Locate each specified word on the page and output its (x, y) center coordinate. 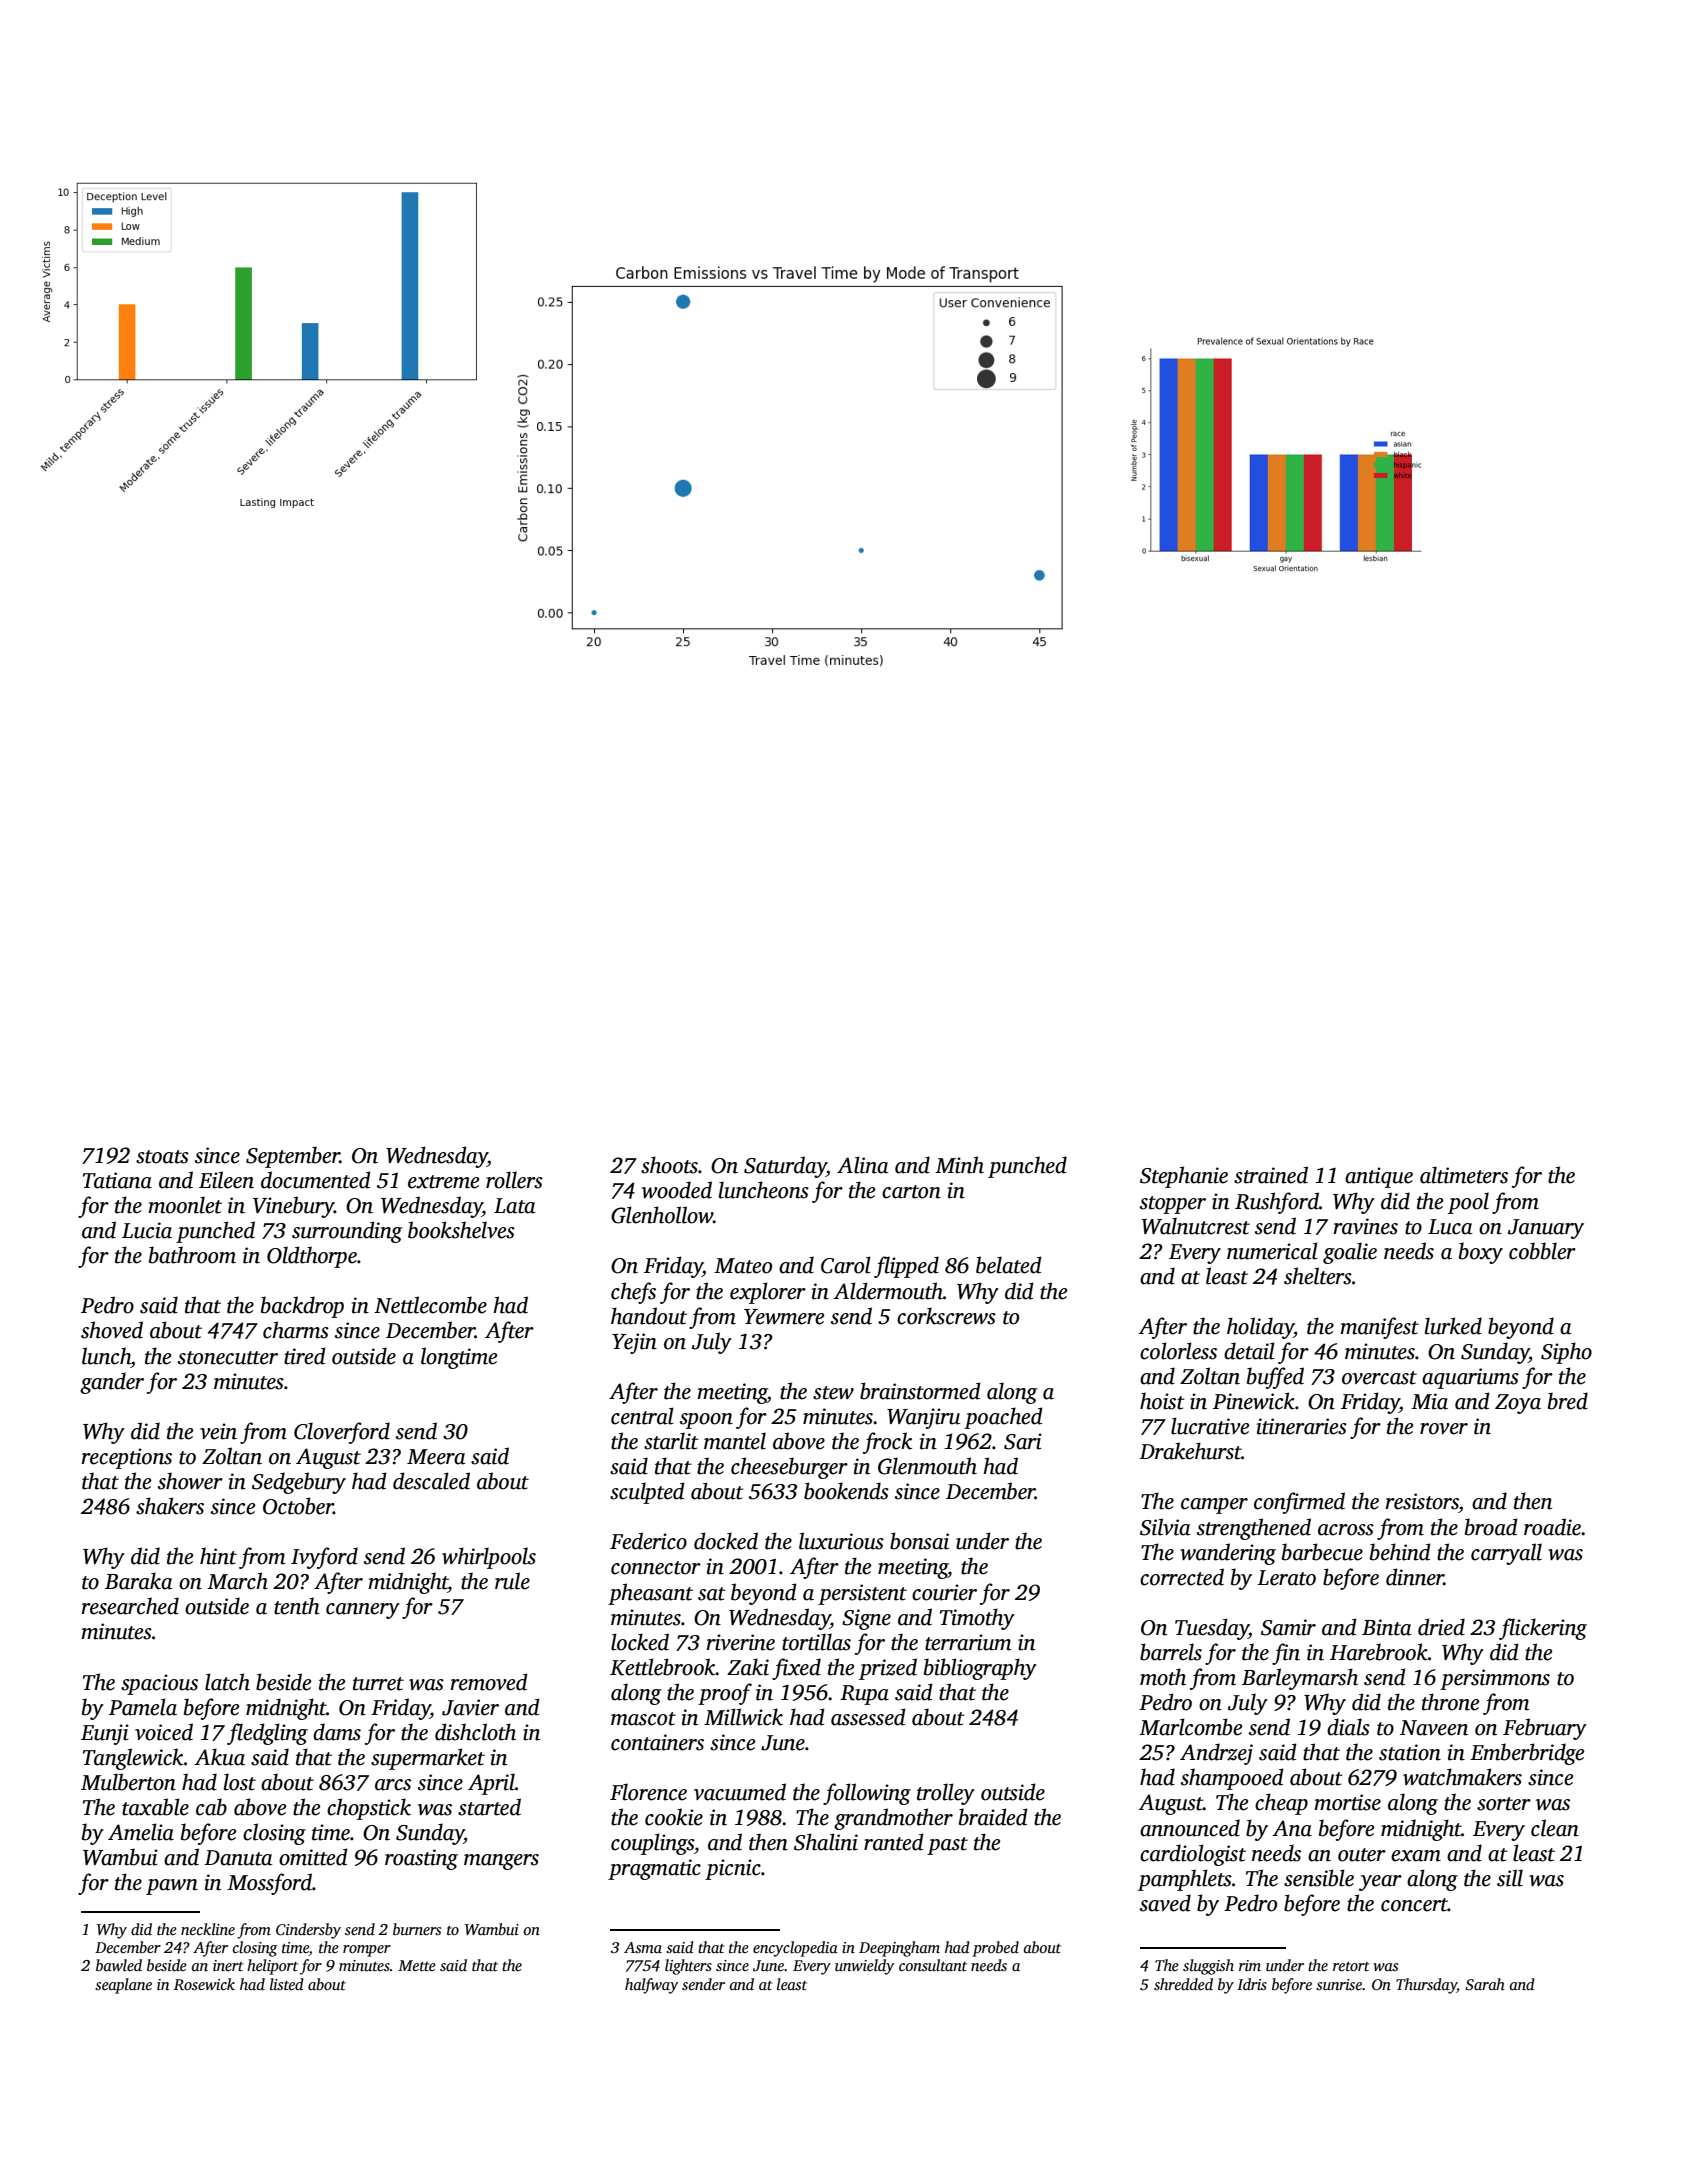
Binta (1387, 1627)
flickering (1543, 1629)
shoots (669, 1165)
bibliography (980, 1669)
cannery (363, 1611)
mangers (501, 1862)
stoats (162, 1157)
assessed (868, 1717)
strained (1271, 1175)
